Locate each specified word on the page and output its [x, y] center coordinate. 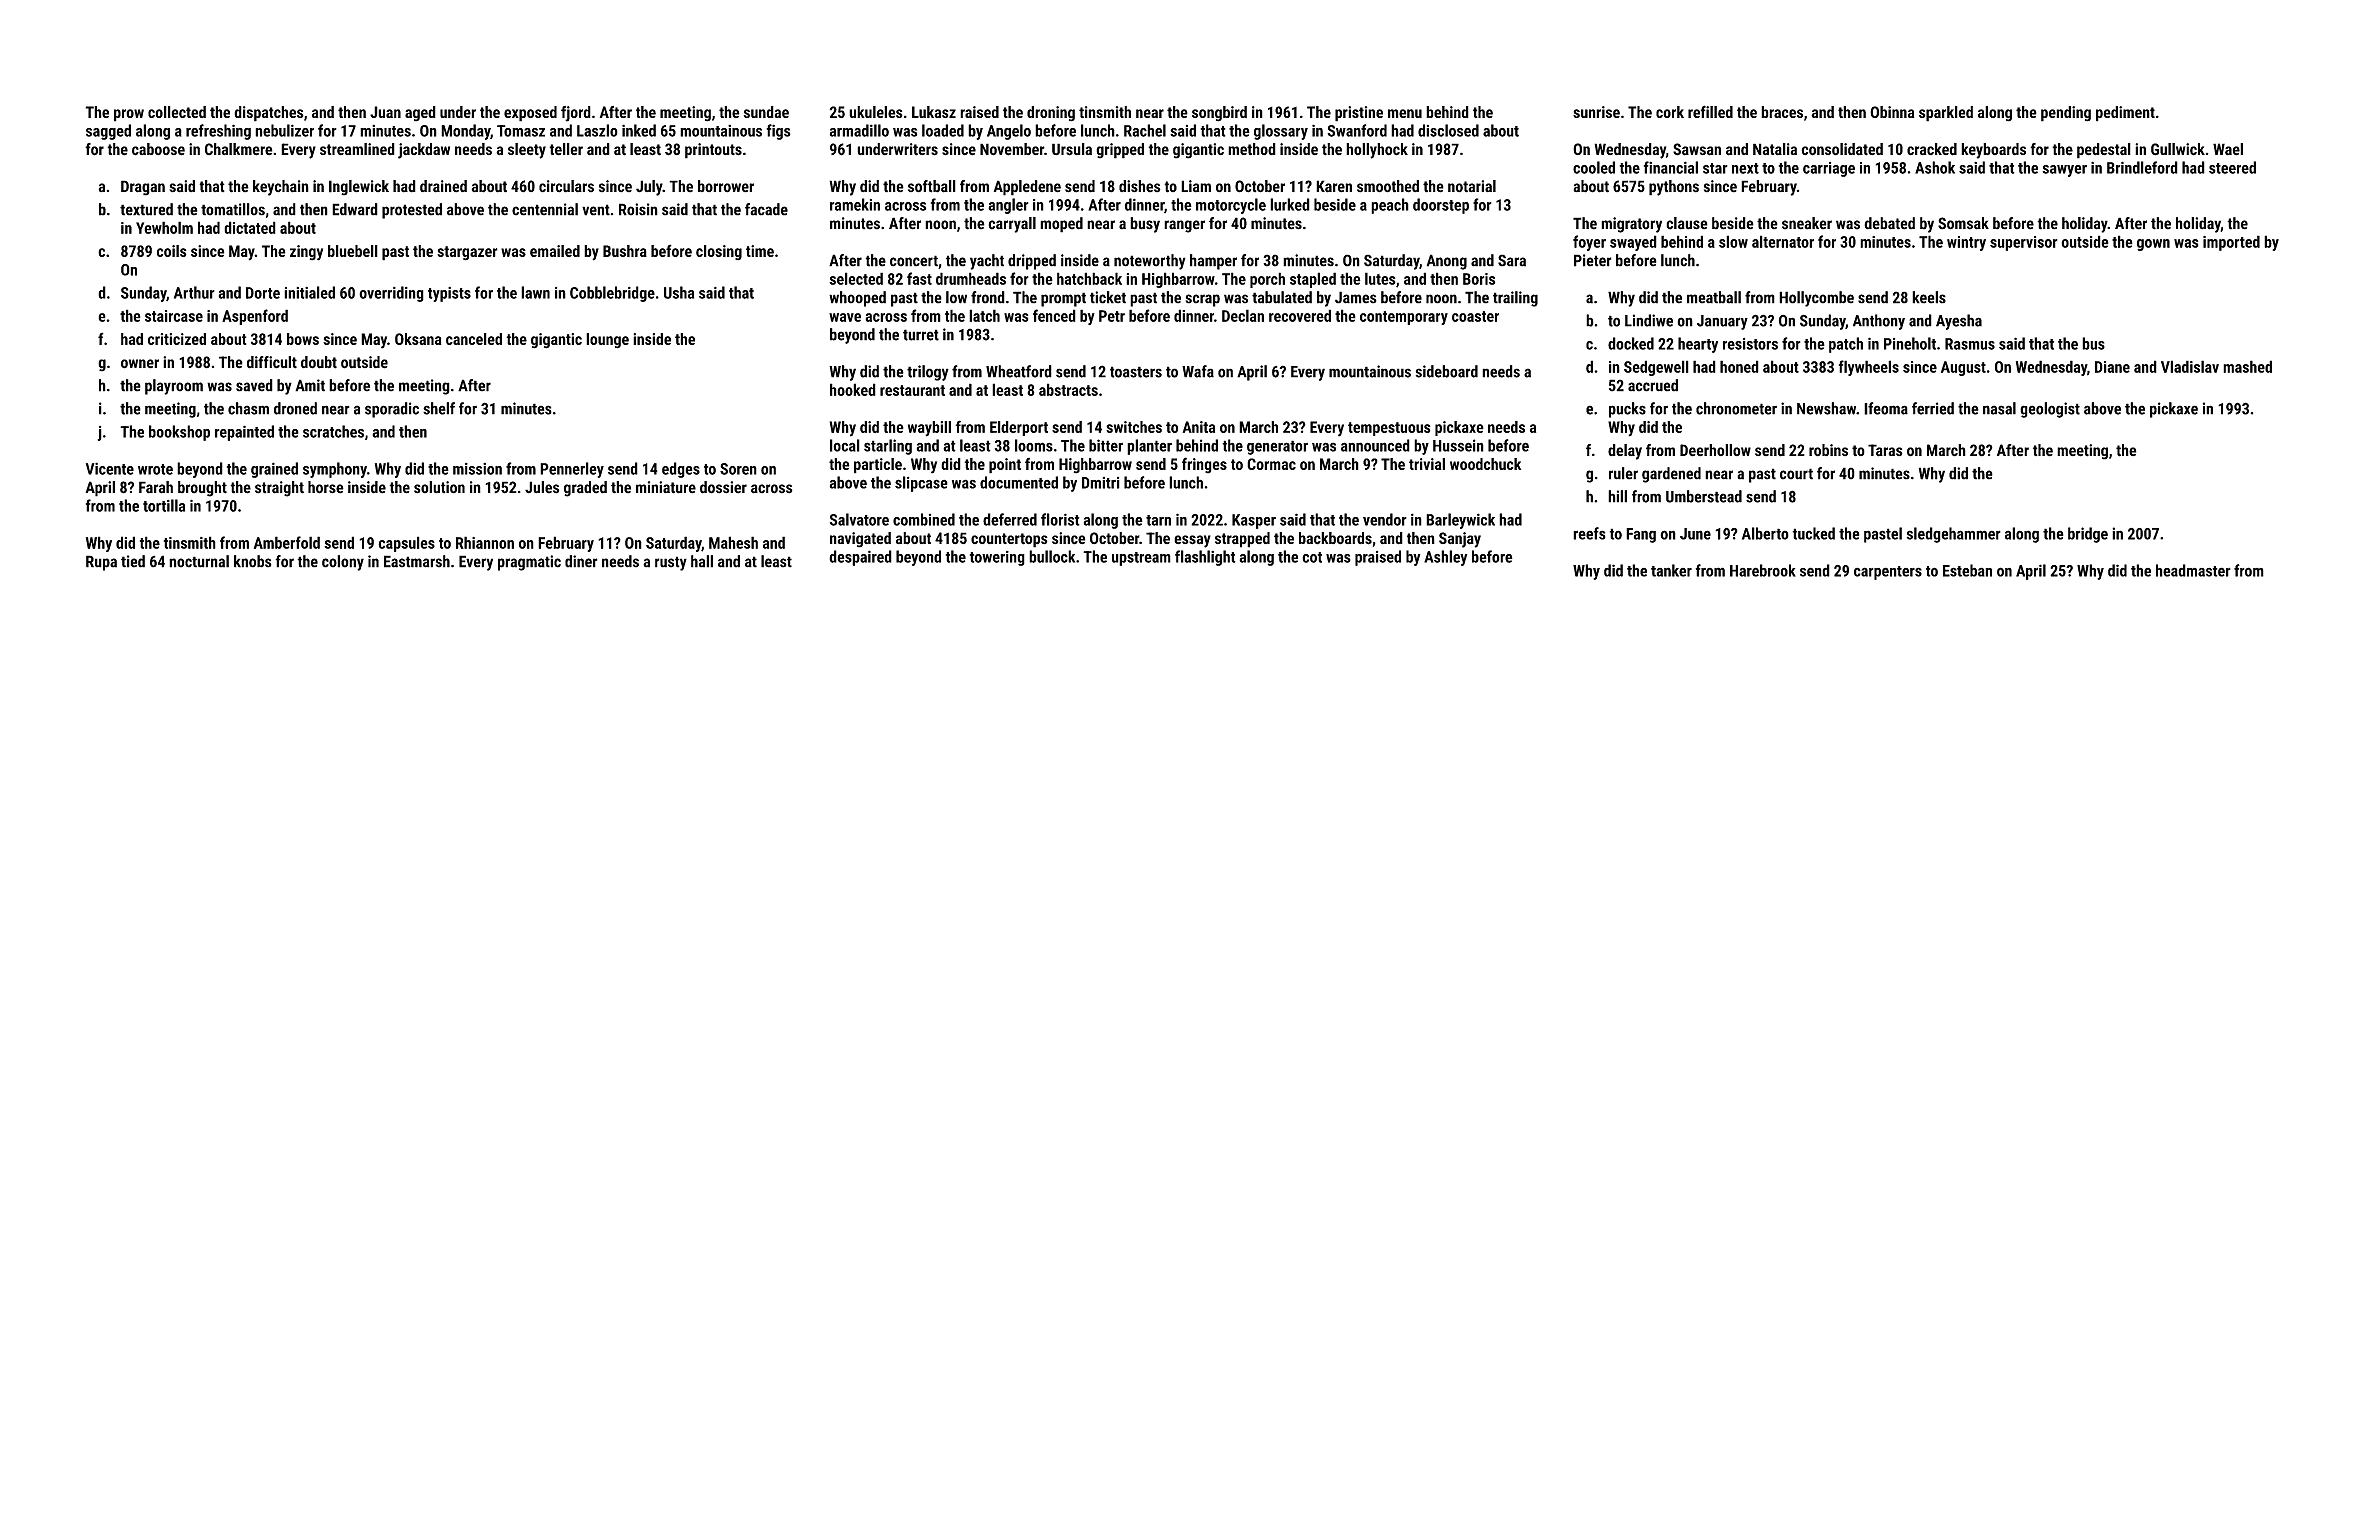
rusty [671, 563]
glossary [1281, 132]
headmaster [2193, 570]
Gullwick [2178, 149]
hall [702, 561]
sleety [527, 151]
